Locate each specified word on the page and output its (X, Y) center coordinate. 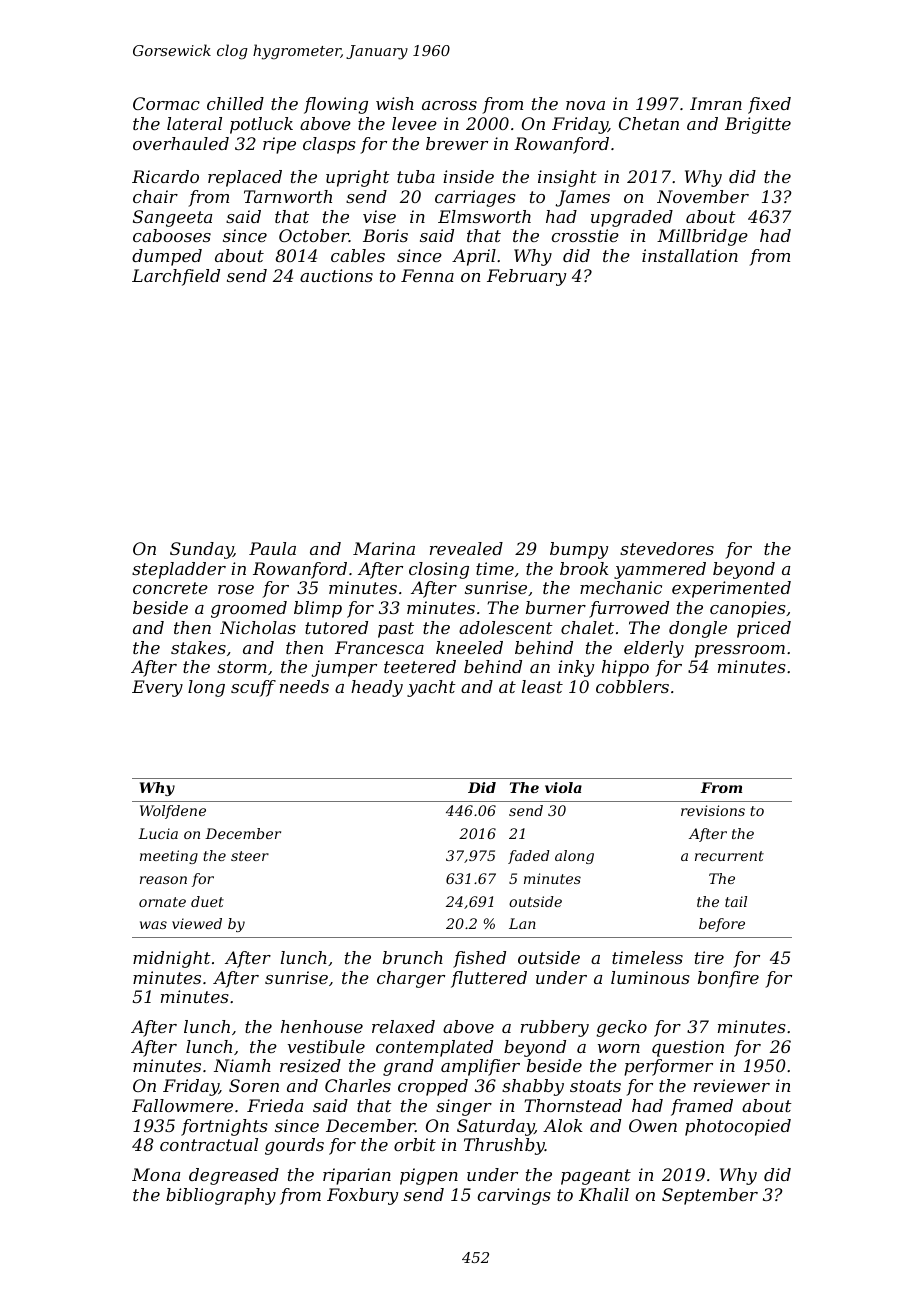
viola (563, 787)
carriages (475, 198)
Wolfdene (173, 812)
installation (690, 255)
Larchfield (176, 277)
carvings (514, 1196)
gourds (294, 1146)
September (710, 1196)
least (542, 686)
